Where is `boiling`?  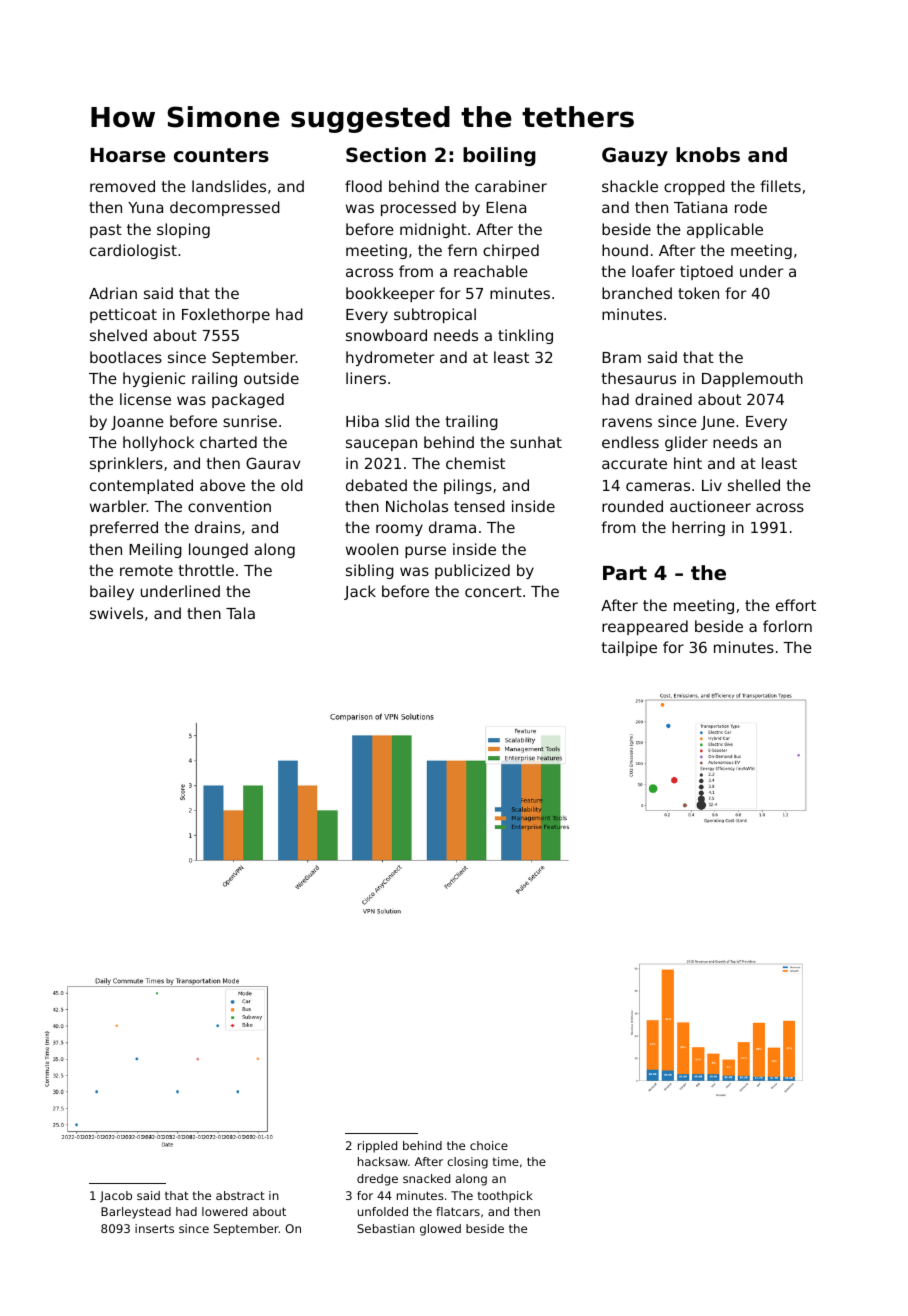
boiling is located at coordinates (499, 156).
